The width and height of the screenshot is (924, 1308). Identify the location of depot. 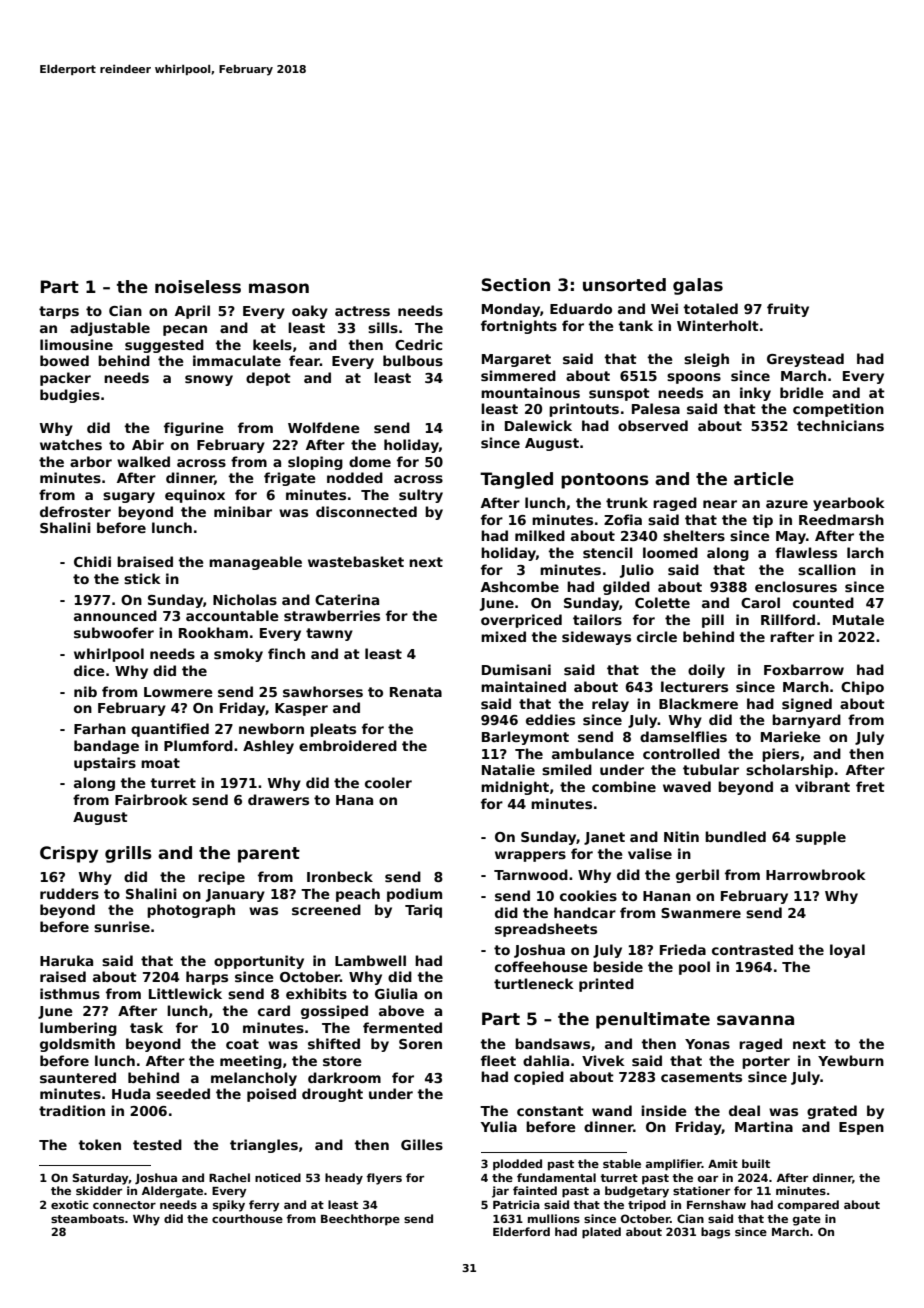
(268, 379).
